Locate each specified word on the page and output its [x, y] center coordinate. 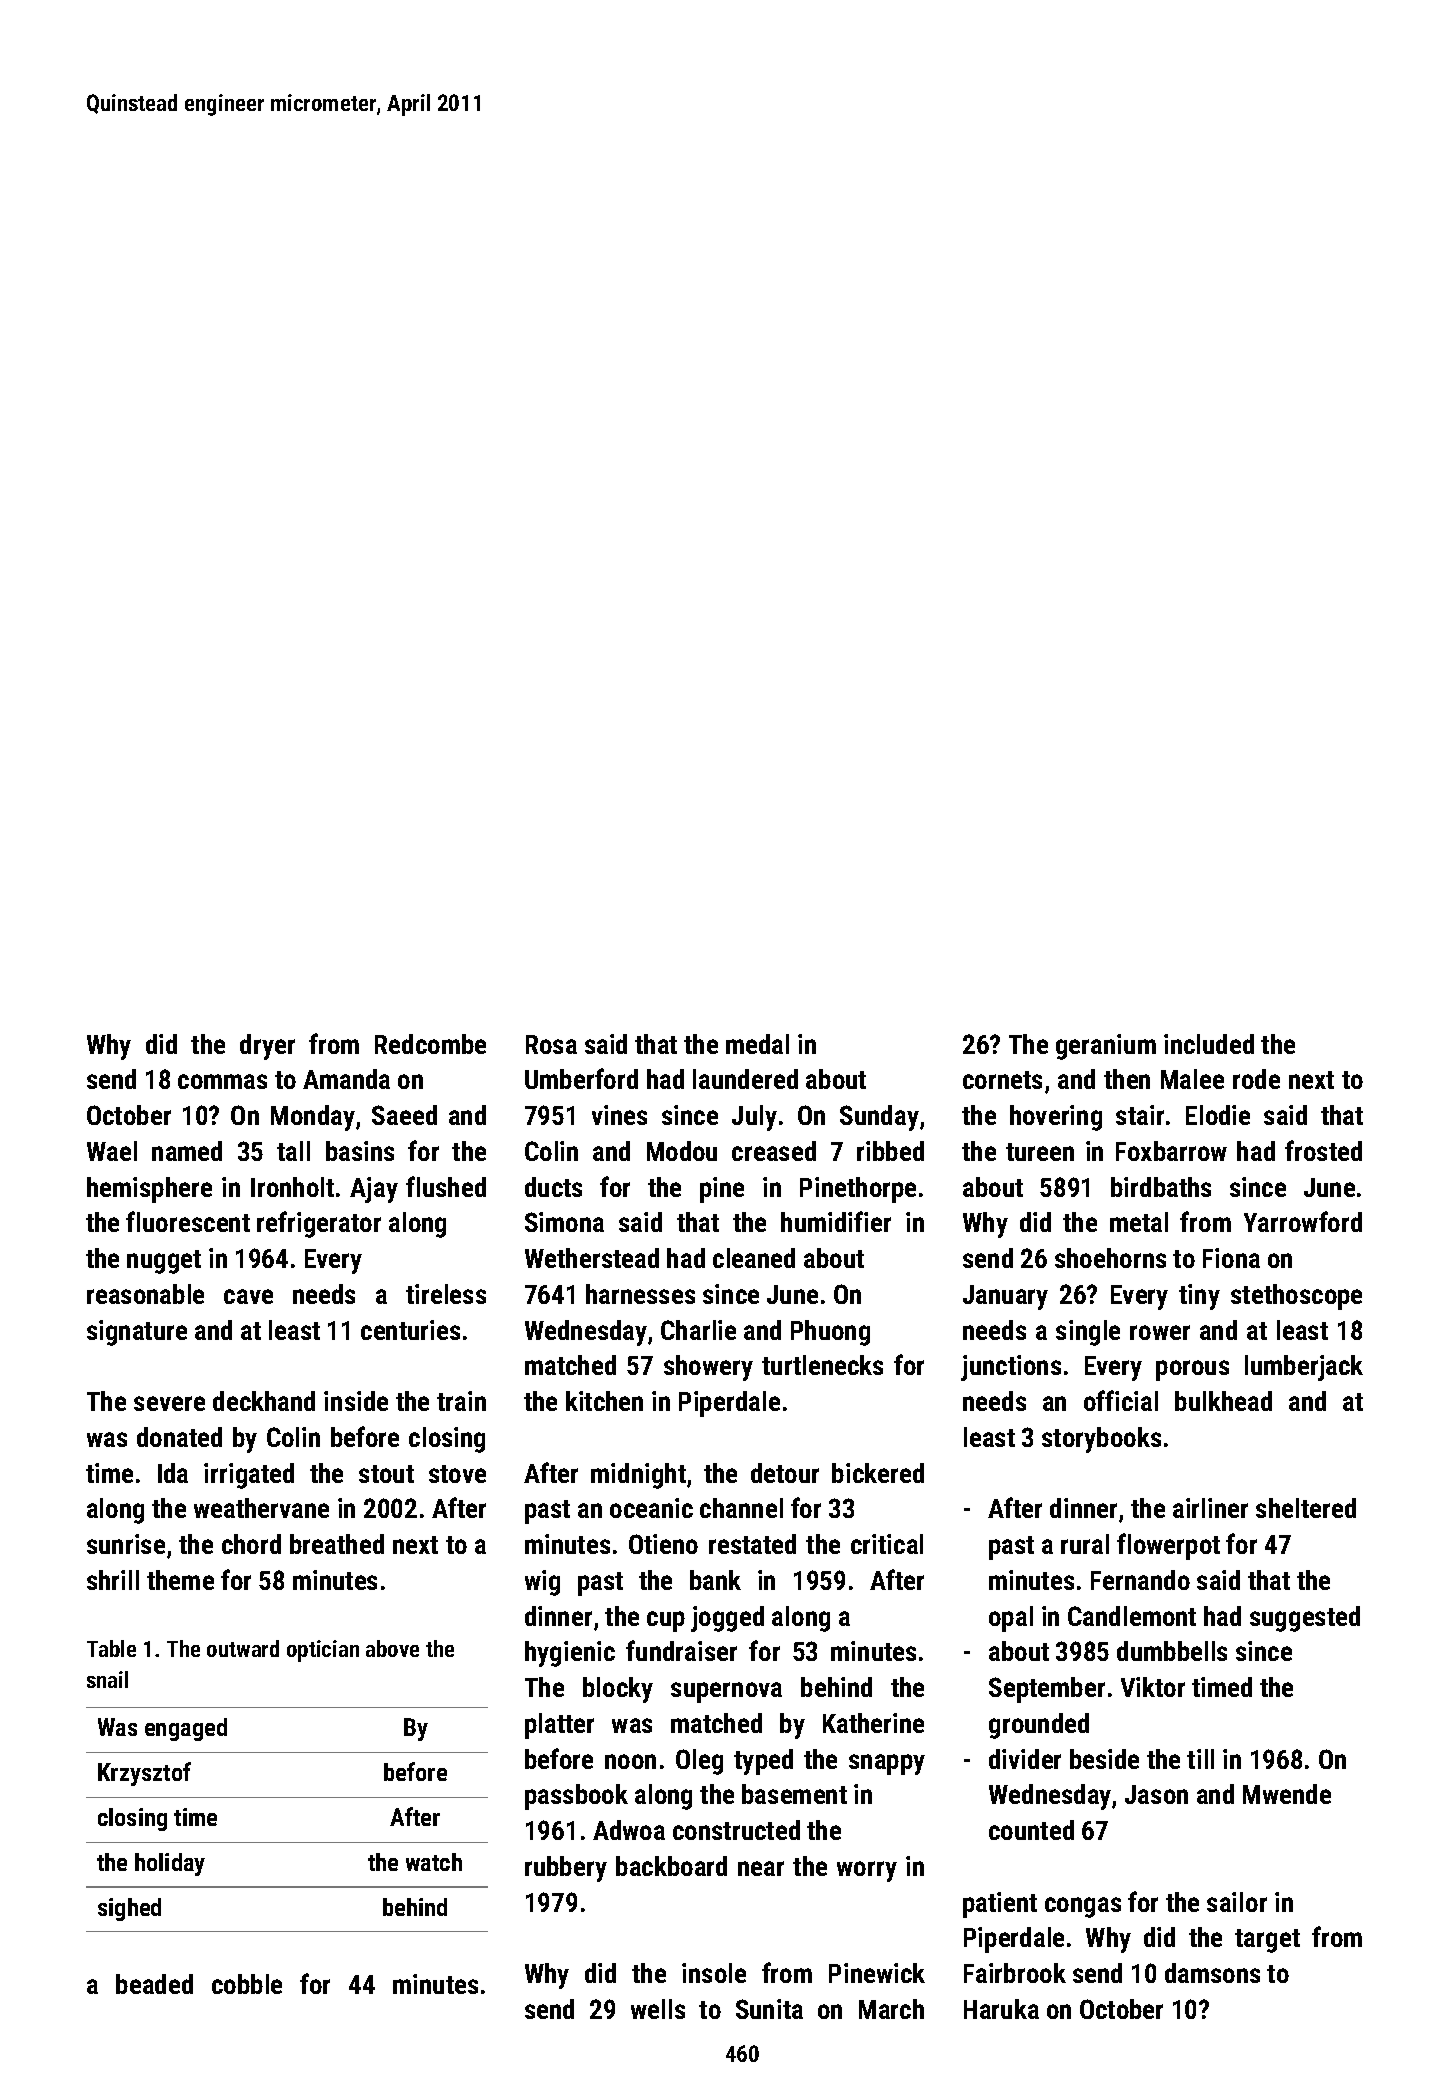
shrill [113, 1580]
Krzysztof [144, 1774]
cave [248, 1296]
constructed [736, 1830]
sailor [1237, 1902]
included [1209, 1044]
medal [757, 1044]
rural [1085, 1544]
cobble [247, 1984]
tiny [1199, 1297]
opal [1011, 1619]
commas [222, 1081]
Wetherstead [592, 1258]
